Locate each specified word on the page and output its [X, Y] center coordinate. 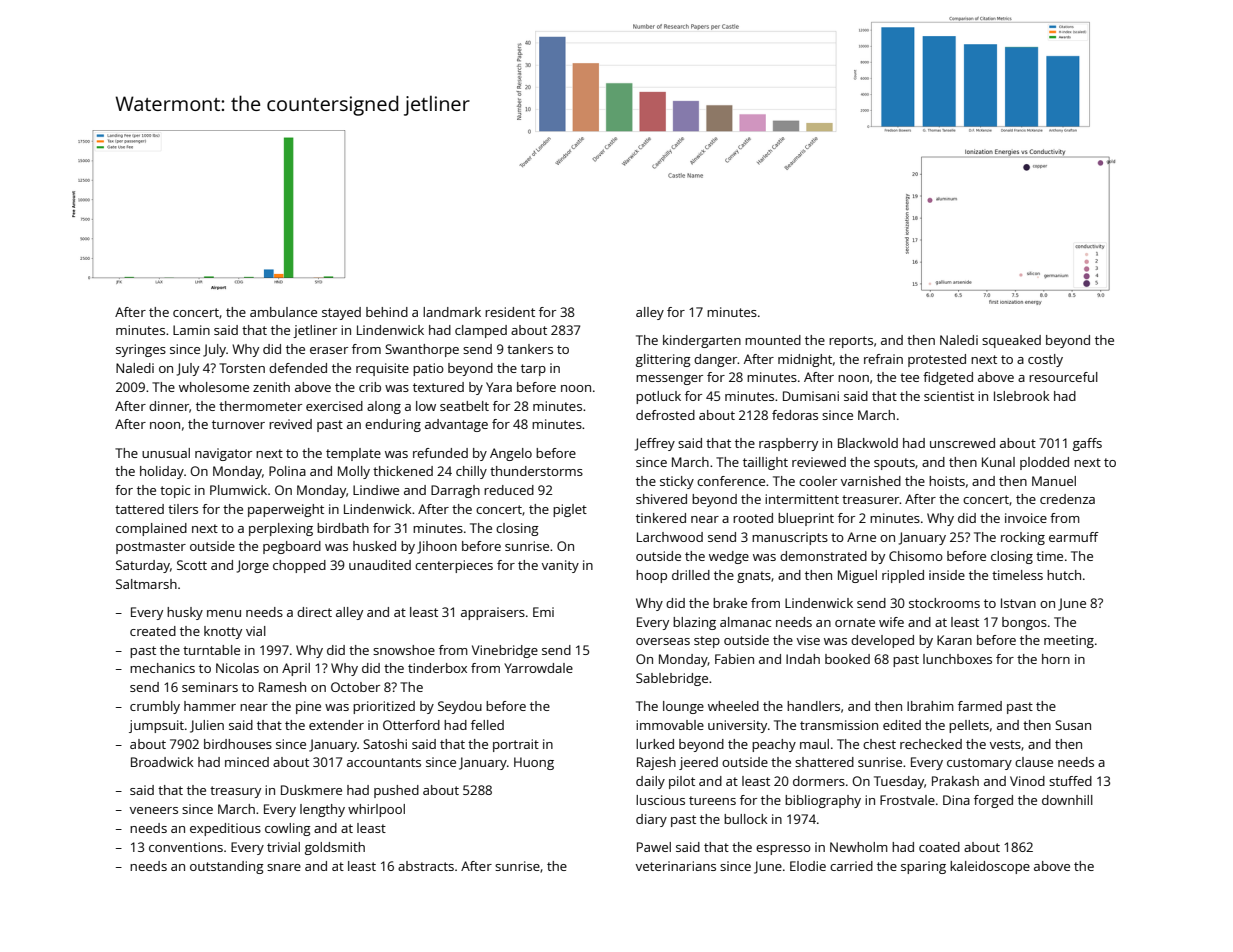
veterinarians [676, 866]
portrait [516, 745]
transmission [839, 725]
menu [224, 613]
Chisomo [916, 556]
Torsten [242, 368]
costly [1045, 360]
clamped [481, 331]
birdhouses [238, 744]
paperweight [286, 510]
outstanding [227, 867]
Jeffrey [655, 444]
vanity [560, 566]
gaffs [1087, 444]
